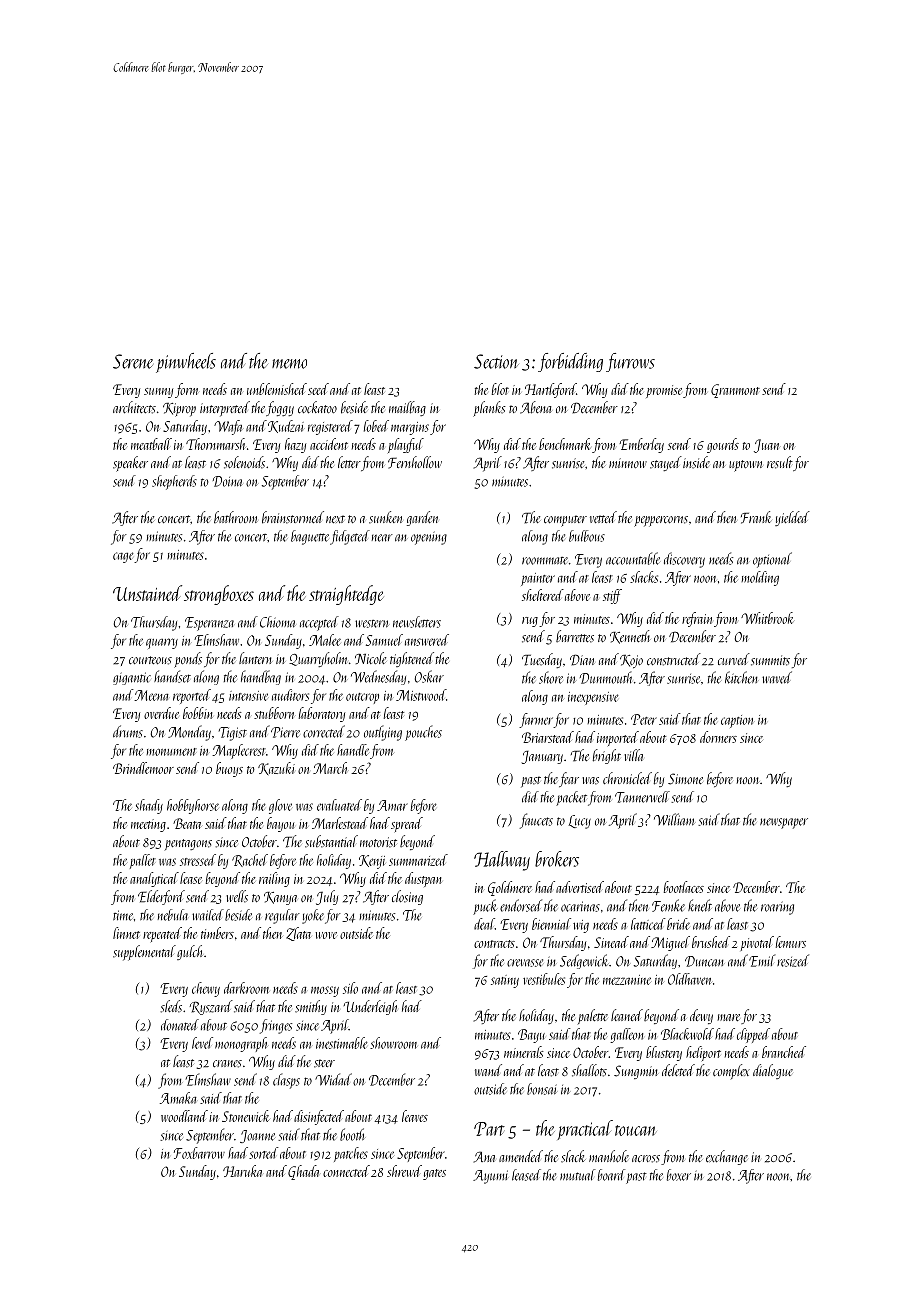  I want to click on monograph, so click(241, 1044).
